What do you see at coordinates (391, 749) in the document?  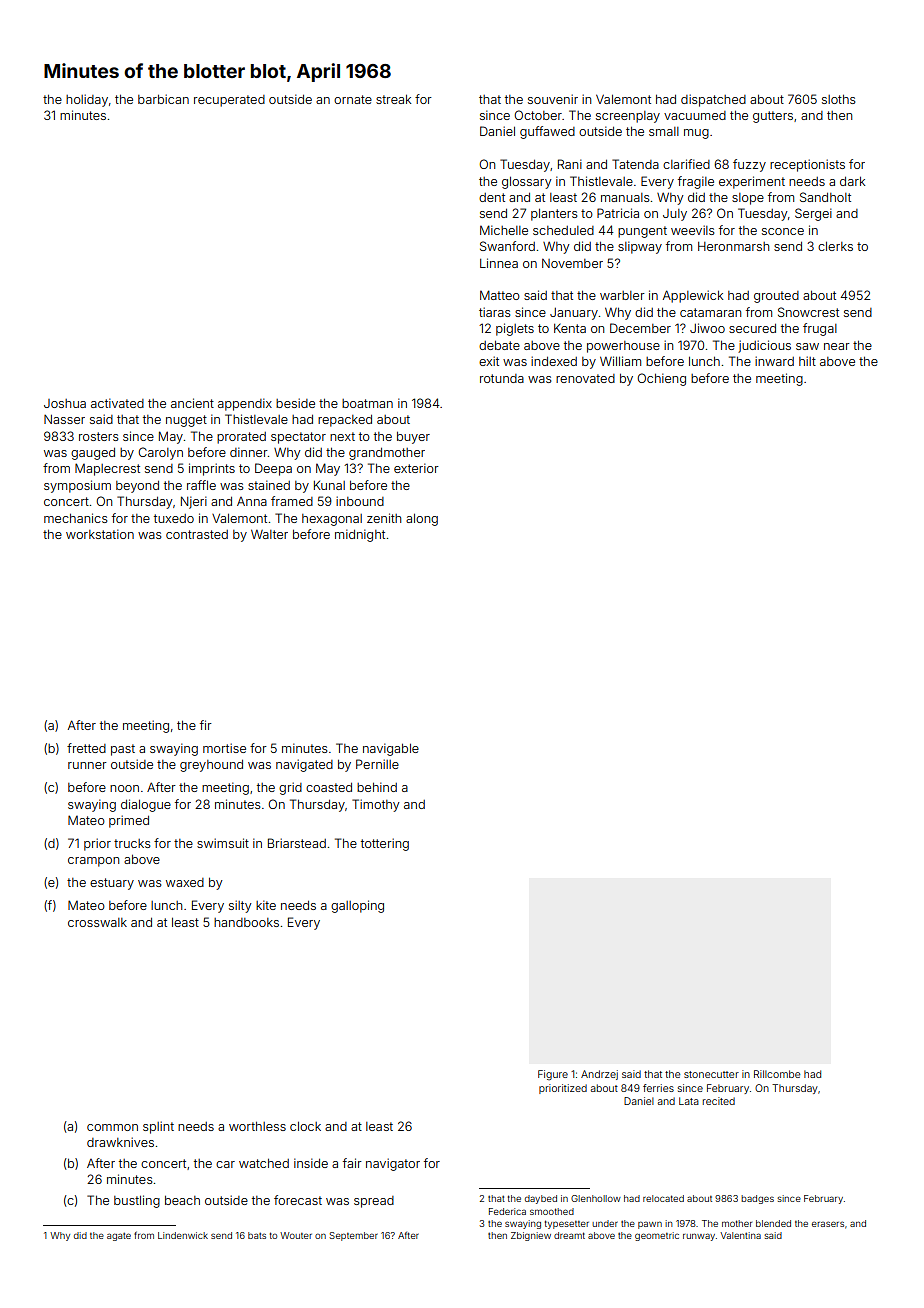 I see `navigable` at bounding box center [391, 749].
